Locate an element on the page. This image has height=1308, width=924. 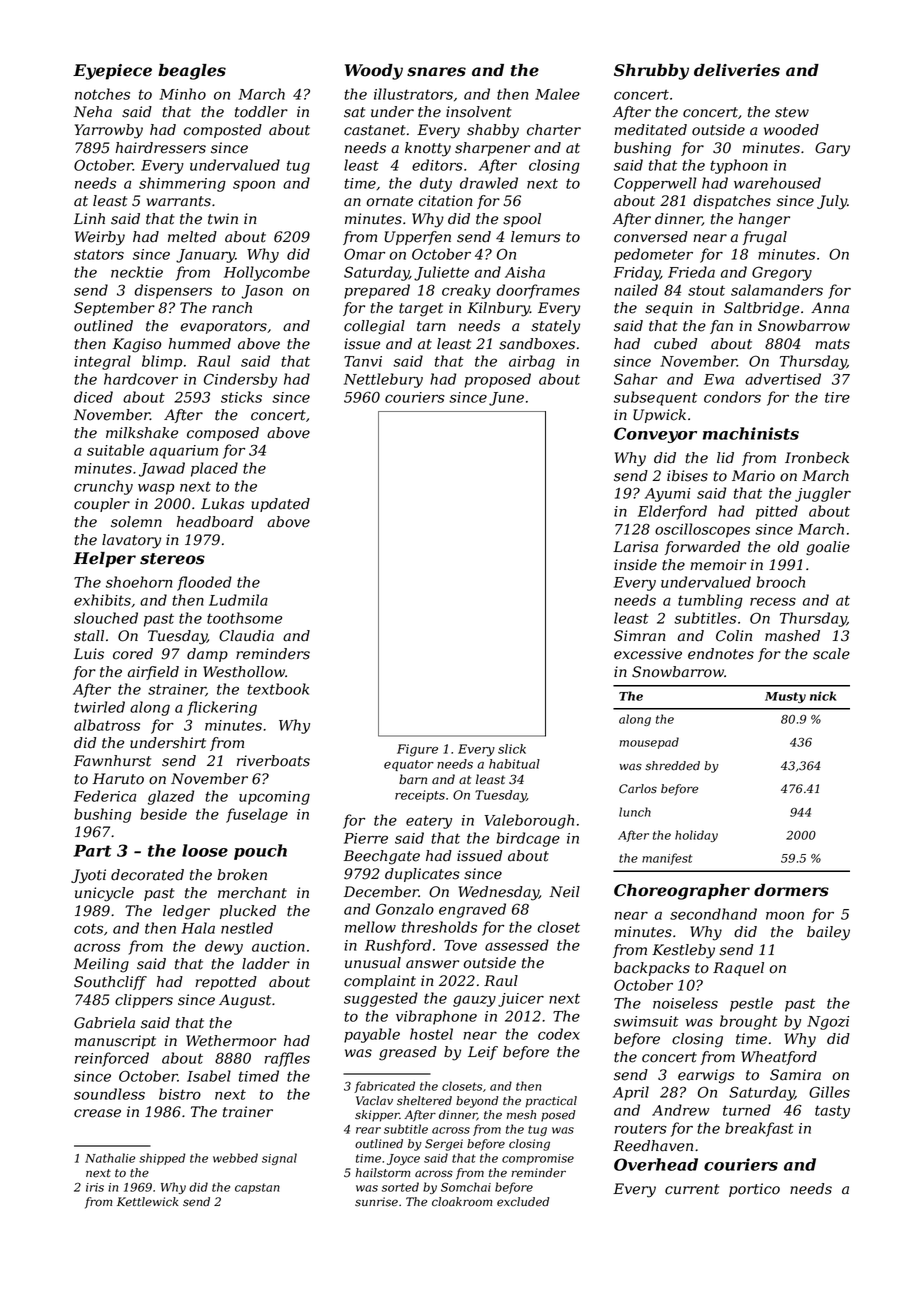
ledger is located at coordinates (186, 912).
